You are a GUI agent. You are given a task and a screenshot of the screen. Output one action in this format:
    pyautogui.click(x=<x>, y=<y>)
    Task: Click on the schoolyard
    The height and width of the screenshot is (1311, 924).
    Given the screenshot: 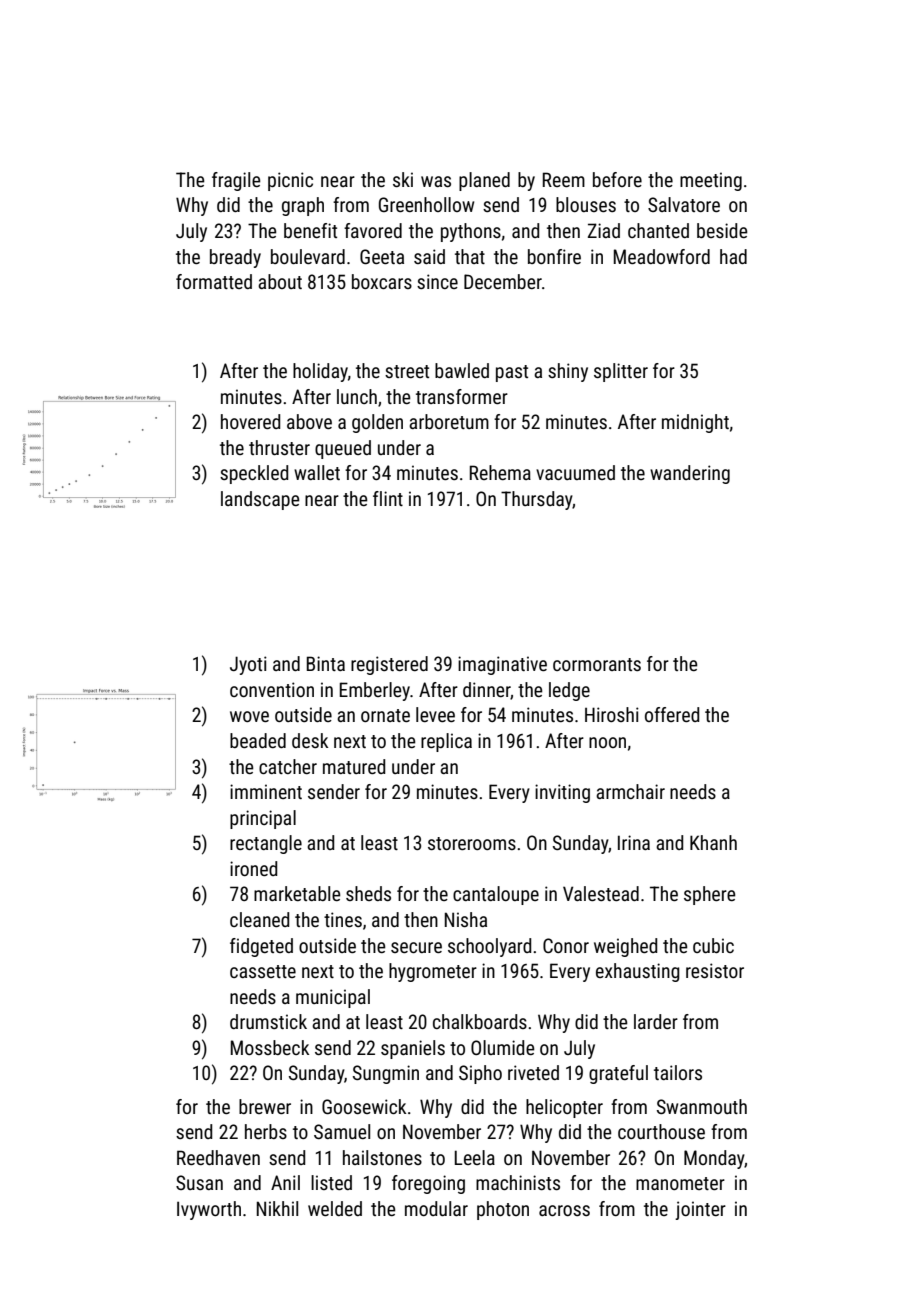 What is the action you would take?
    pyautogui.click(x=489, y=947)
